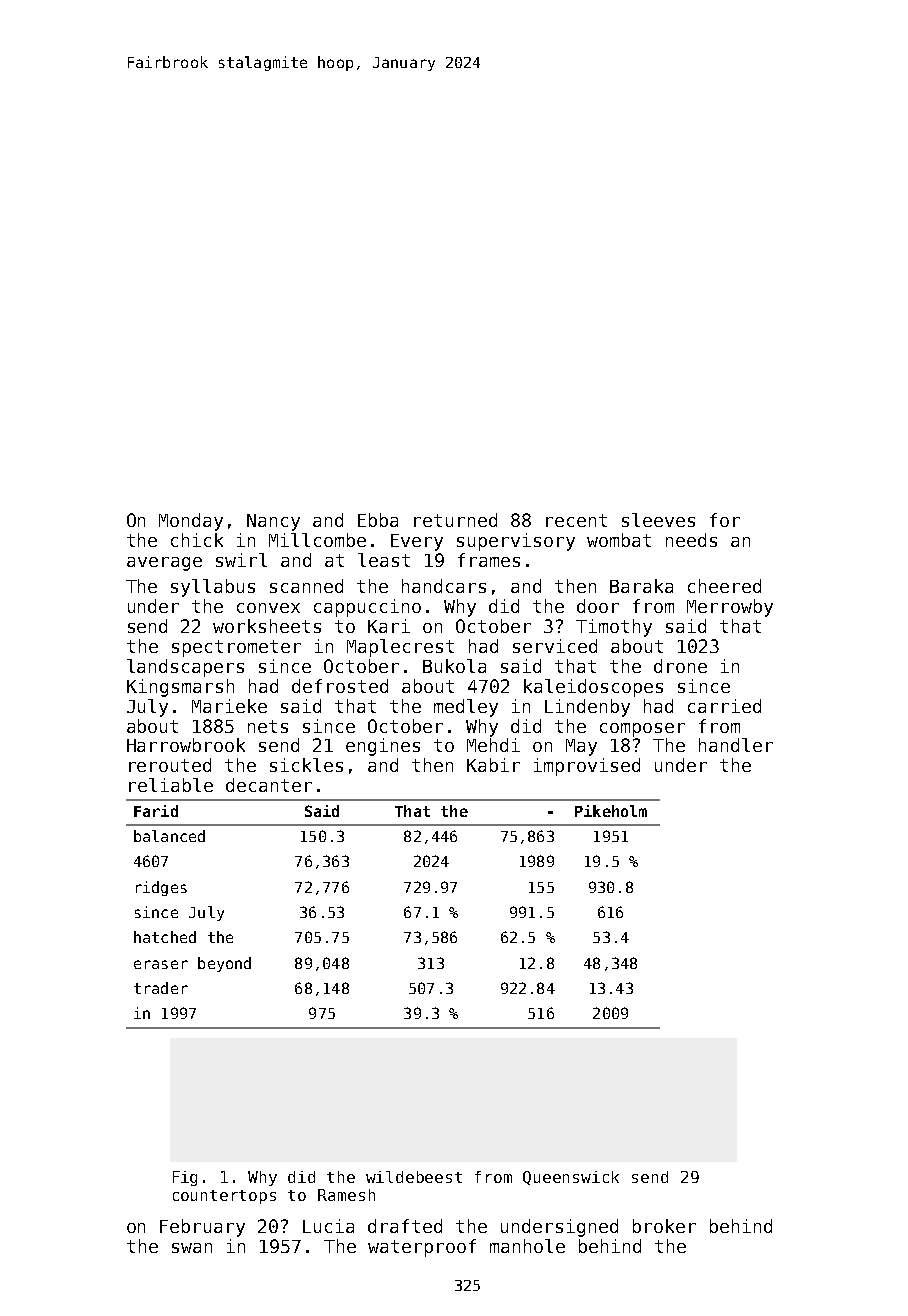 This screenshot has height=1316, width=908. What do you see at coordinates (444, 586) in the screenshot?
I see `handcars` at bounding box center [444, 586].
